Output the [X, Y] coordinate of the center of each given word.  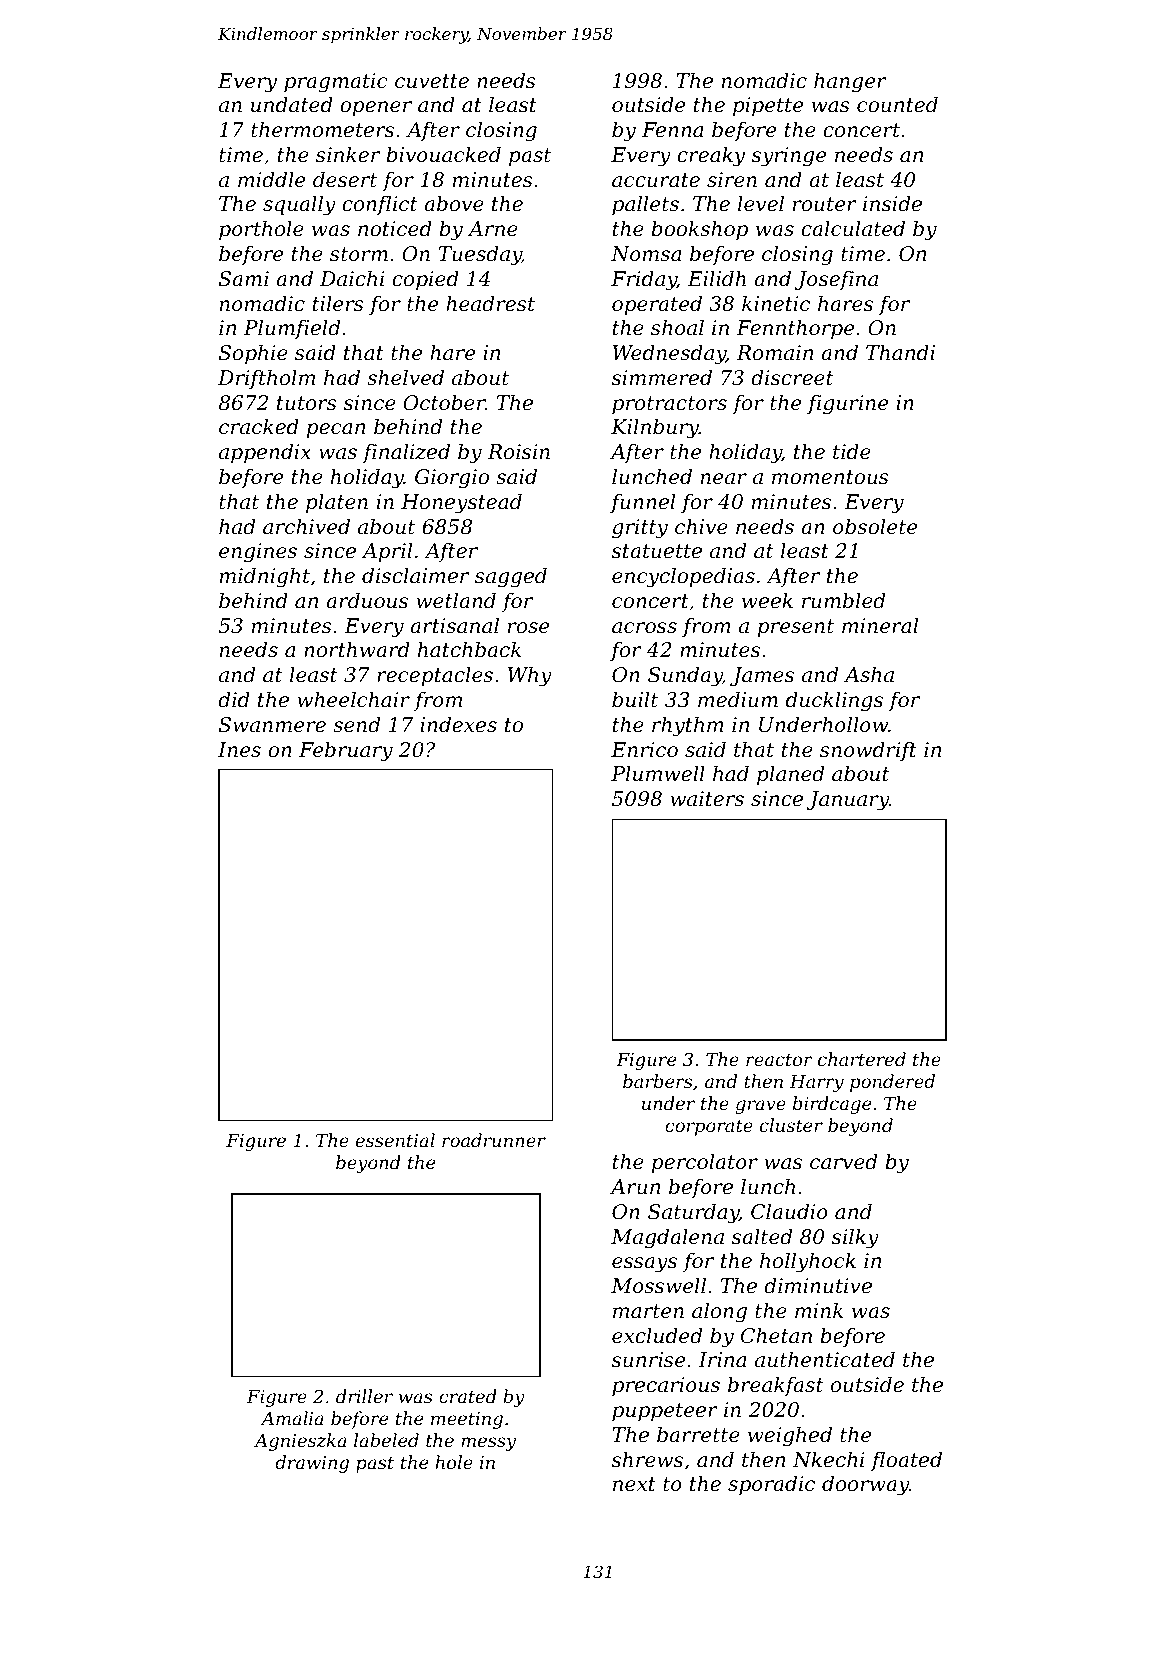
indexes [458, 724]
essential [395, 1140]
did [234, 699]
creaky [711, 156]
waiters [707, 799]
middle [271, 179]
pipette [768, 106]
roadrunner [494, 1140]
